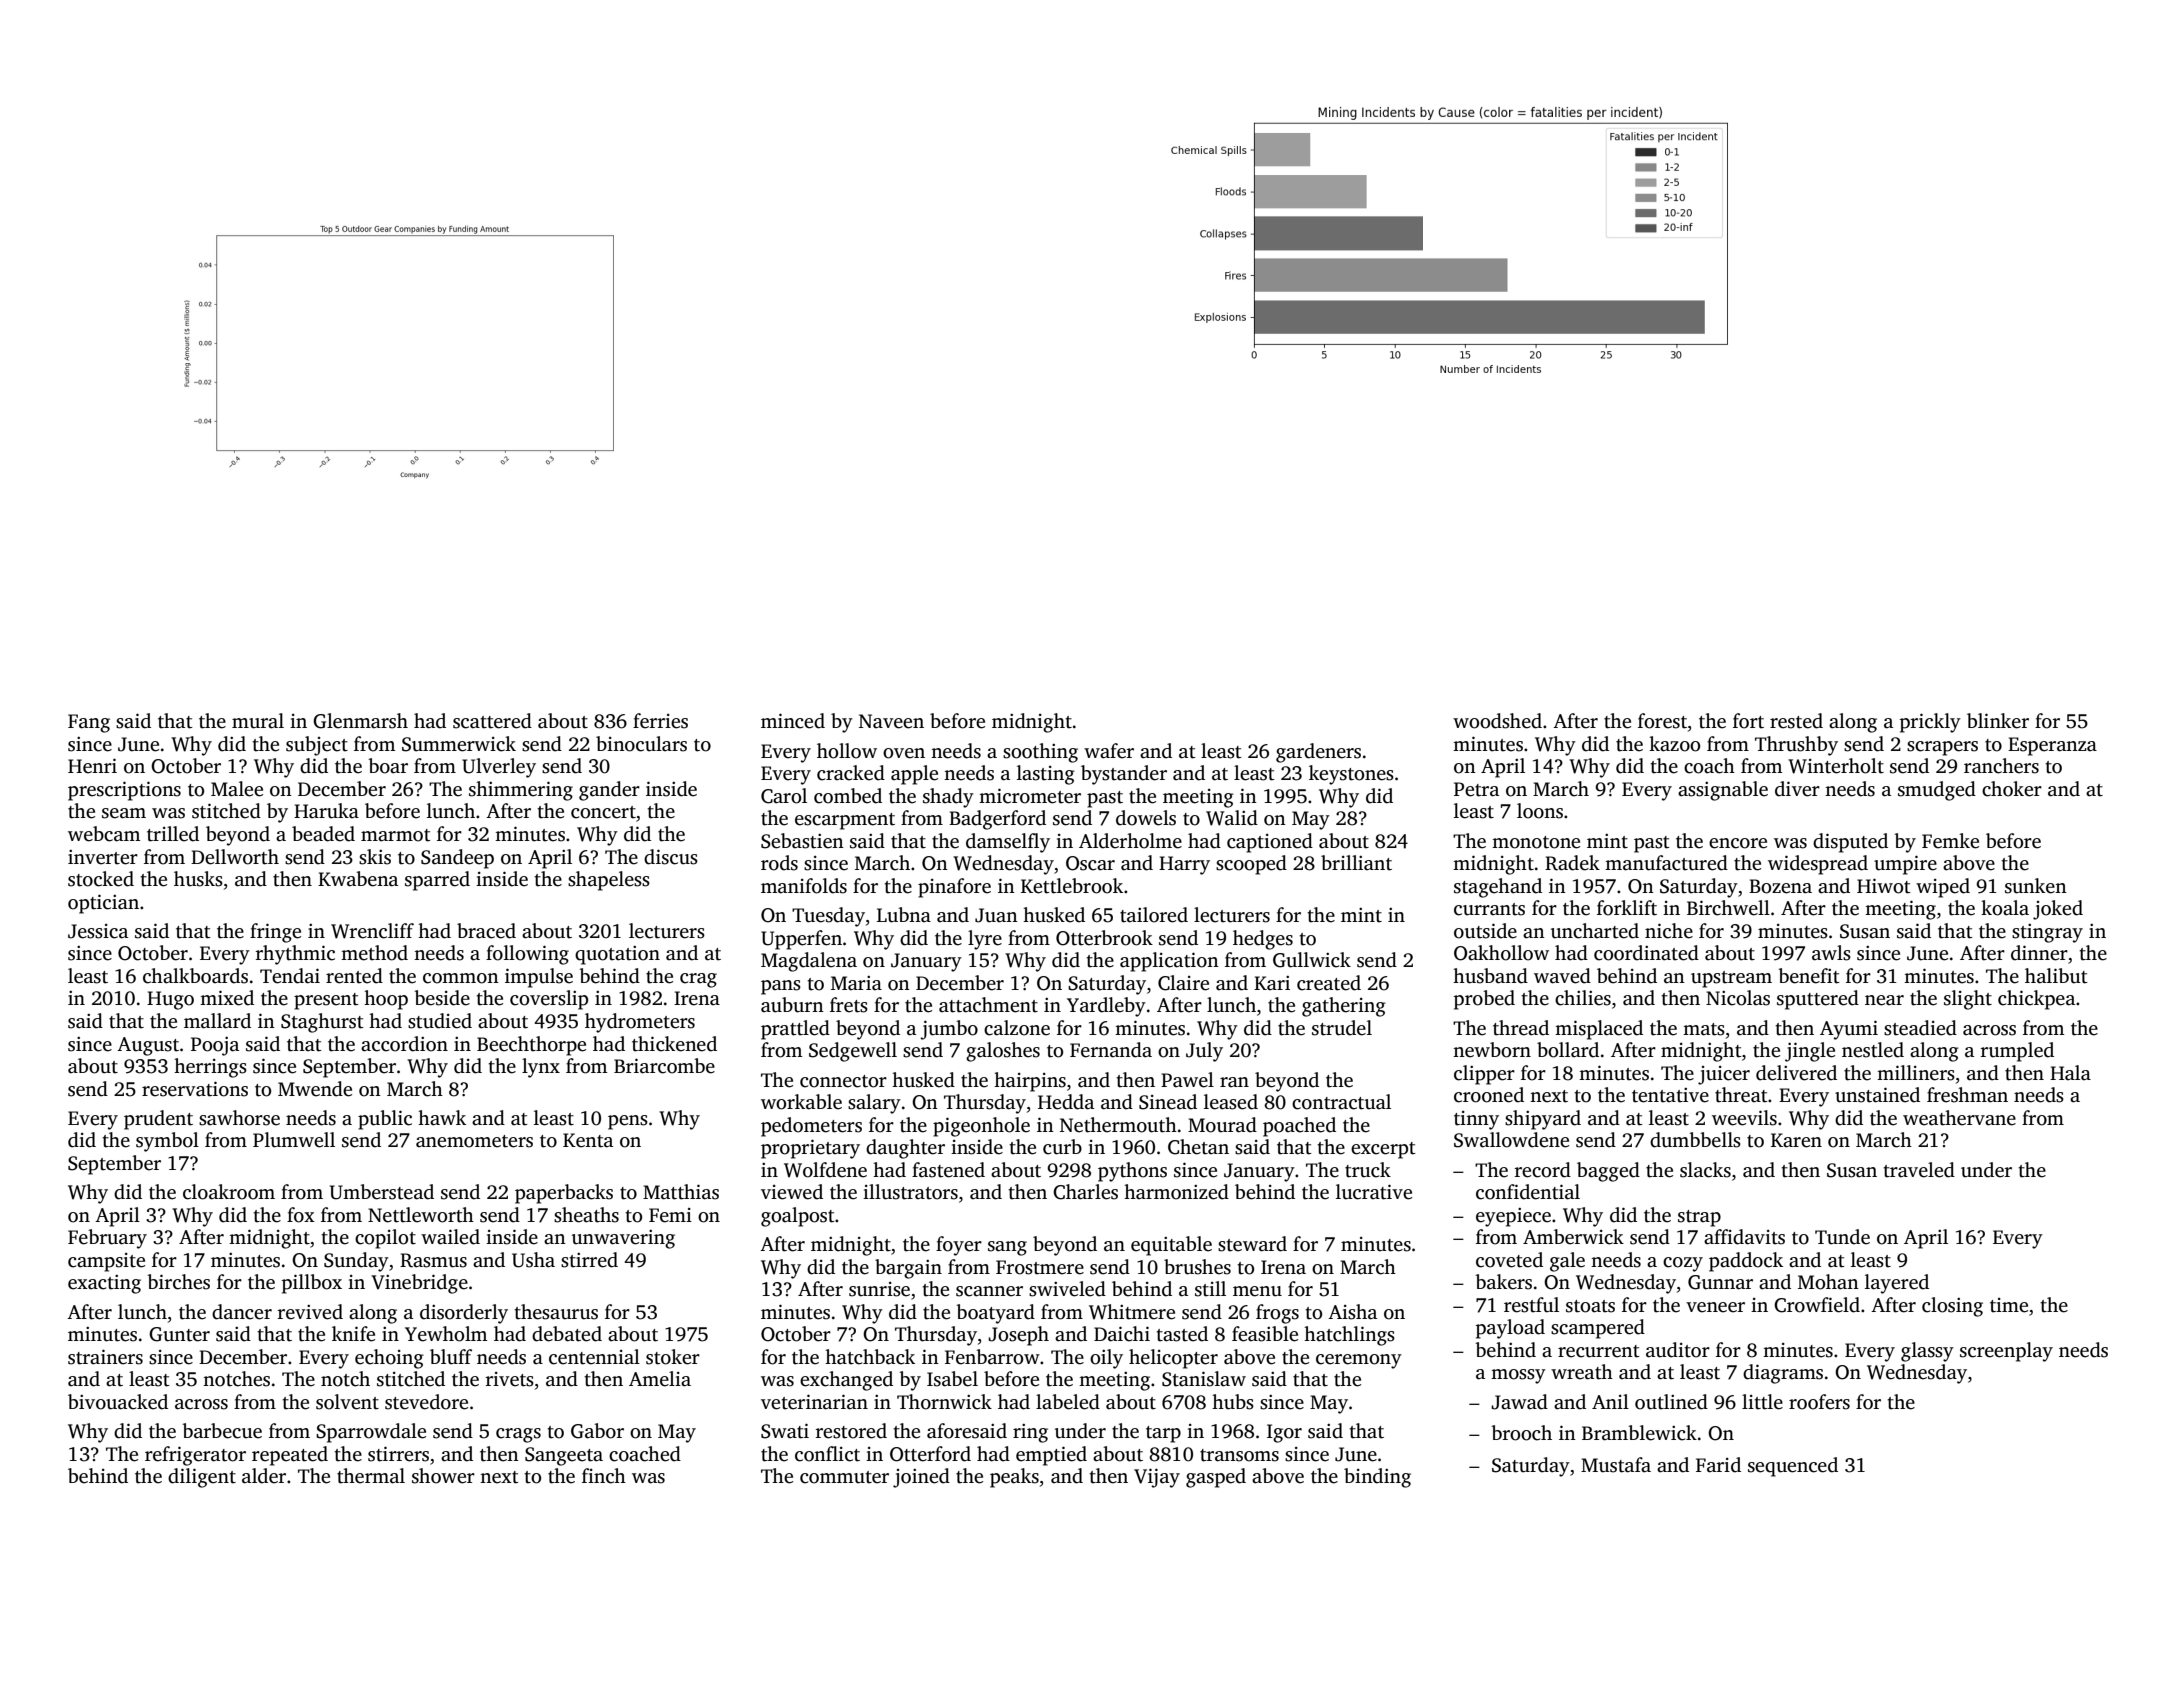 The height and width of the document is (1683, 2178). I want to click on Naveen, so click(891, 721).
